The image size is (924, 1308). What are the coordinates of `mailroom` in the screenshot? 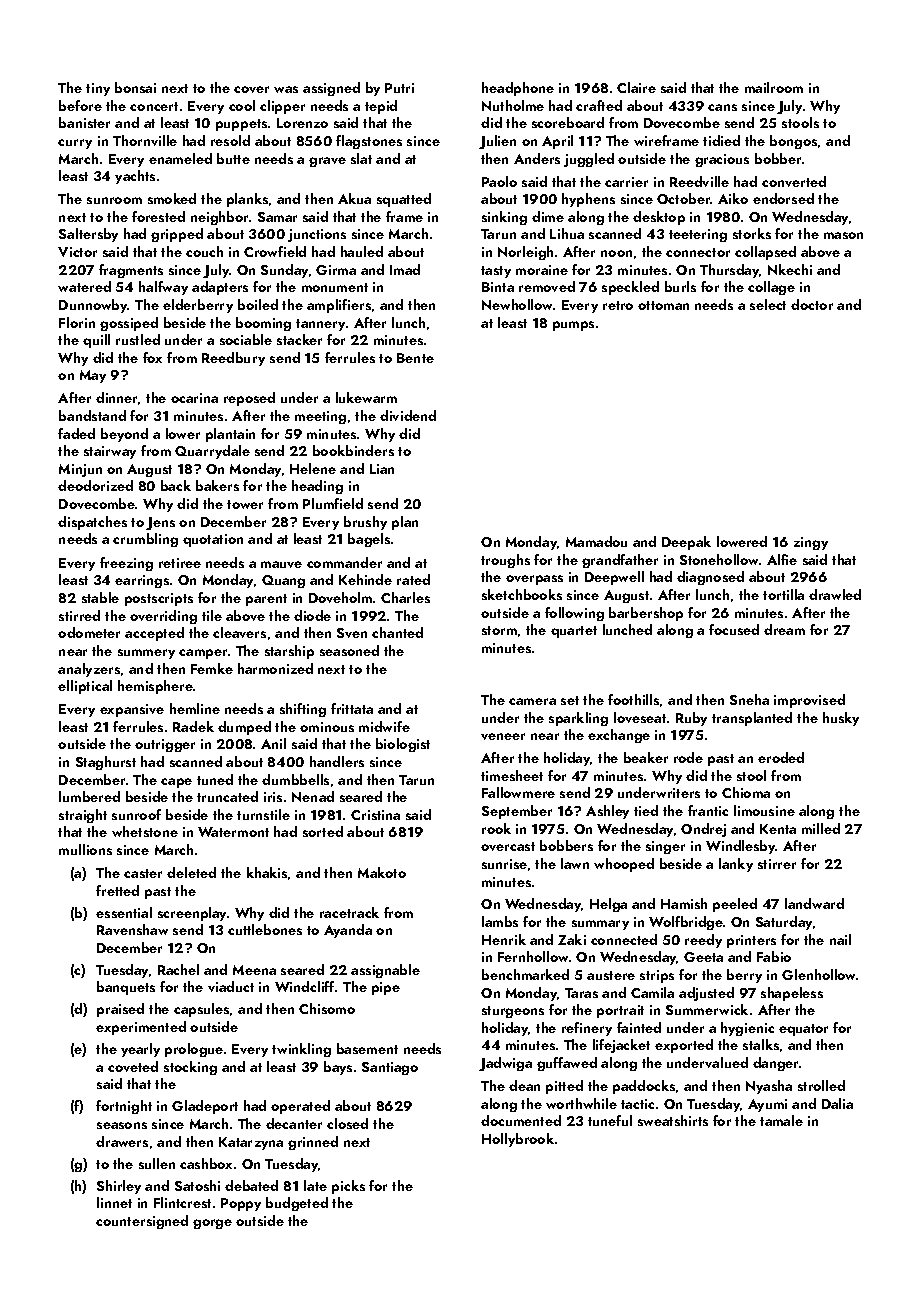 It's located at (774, 87).
